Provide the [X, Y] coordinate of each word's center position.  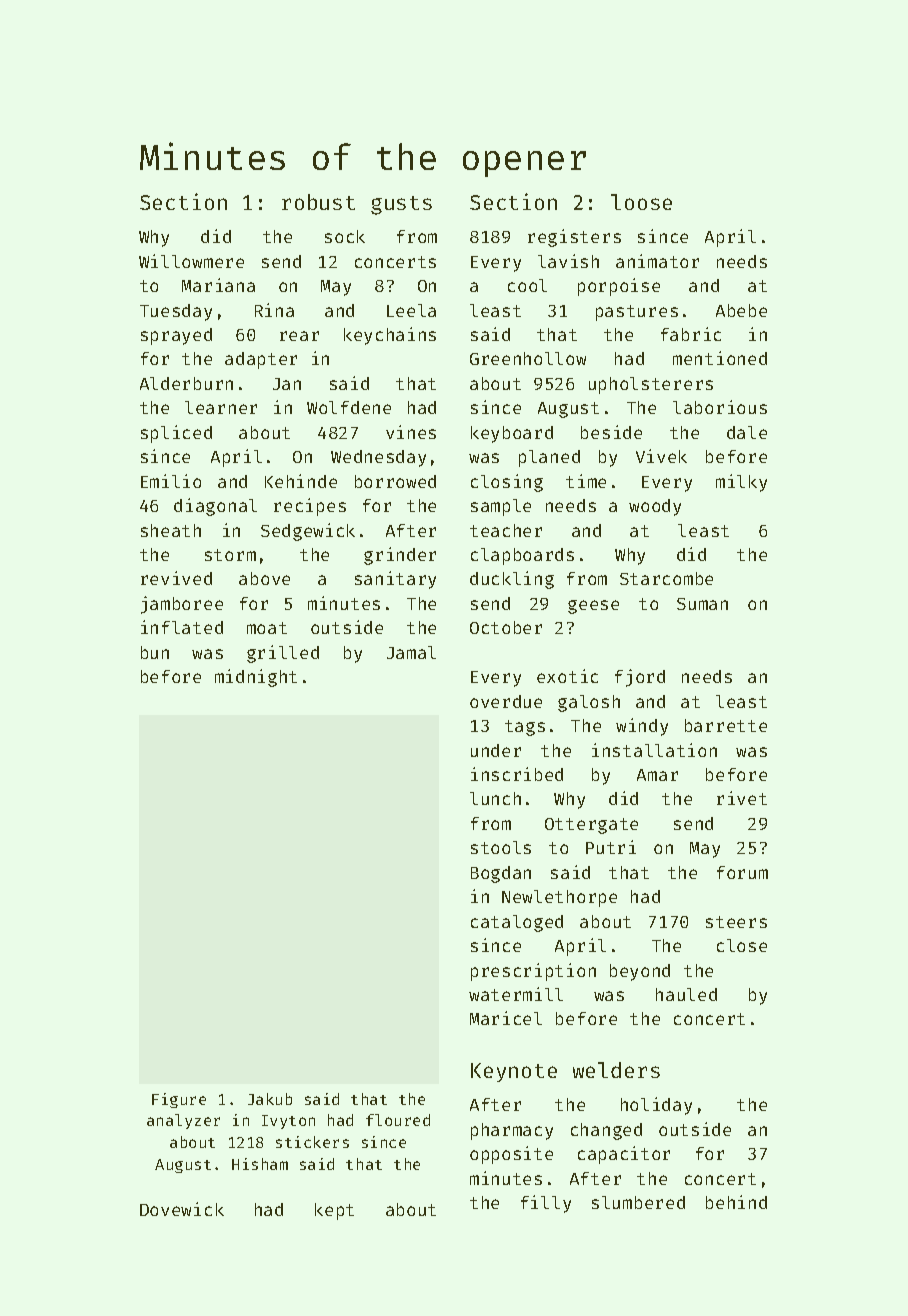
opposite [511, 1155]
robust [318, 202]
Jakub [270, 1099]
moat [267, 628]
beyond [640, 972]
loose [641, 202]
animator [657, 261]
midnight [256, 678]
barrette [726, 725]
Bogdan [501, 874]
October [506, 627]
